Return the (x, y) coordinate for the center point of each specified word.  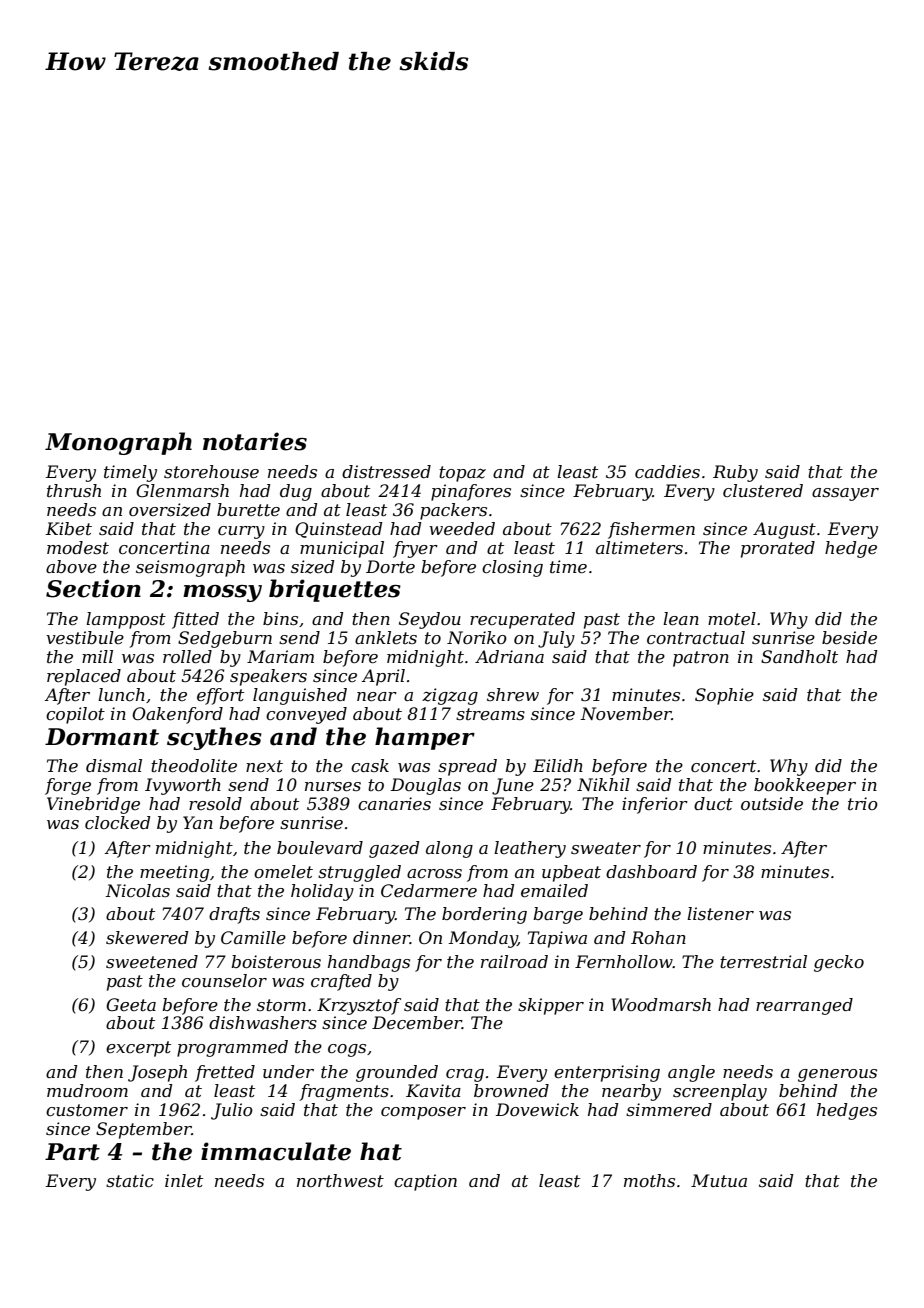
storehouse (211, 471)
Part (72, 1152)
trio (863, 803)
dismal (114, 765)
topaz (462, 474)
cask (370, 765)
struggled (359, 873)
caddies (667, 471)
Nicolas (137, 890)
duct (713, 803)
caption (425, 1182)
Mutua (719, 1180)
